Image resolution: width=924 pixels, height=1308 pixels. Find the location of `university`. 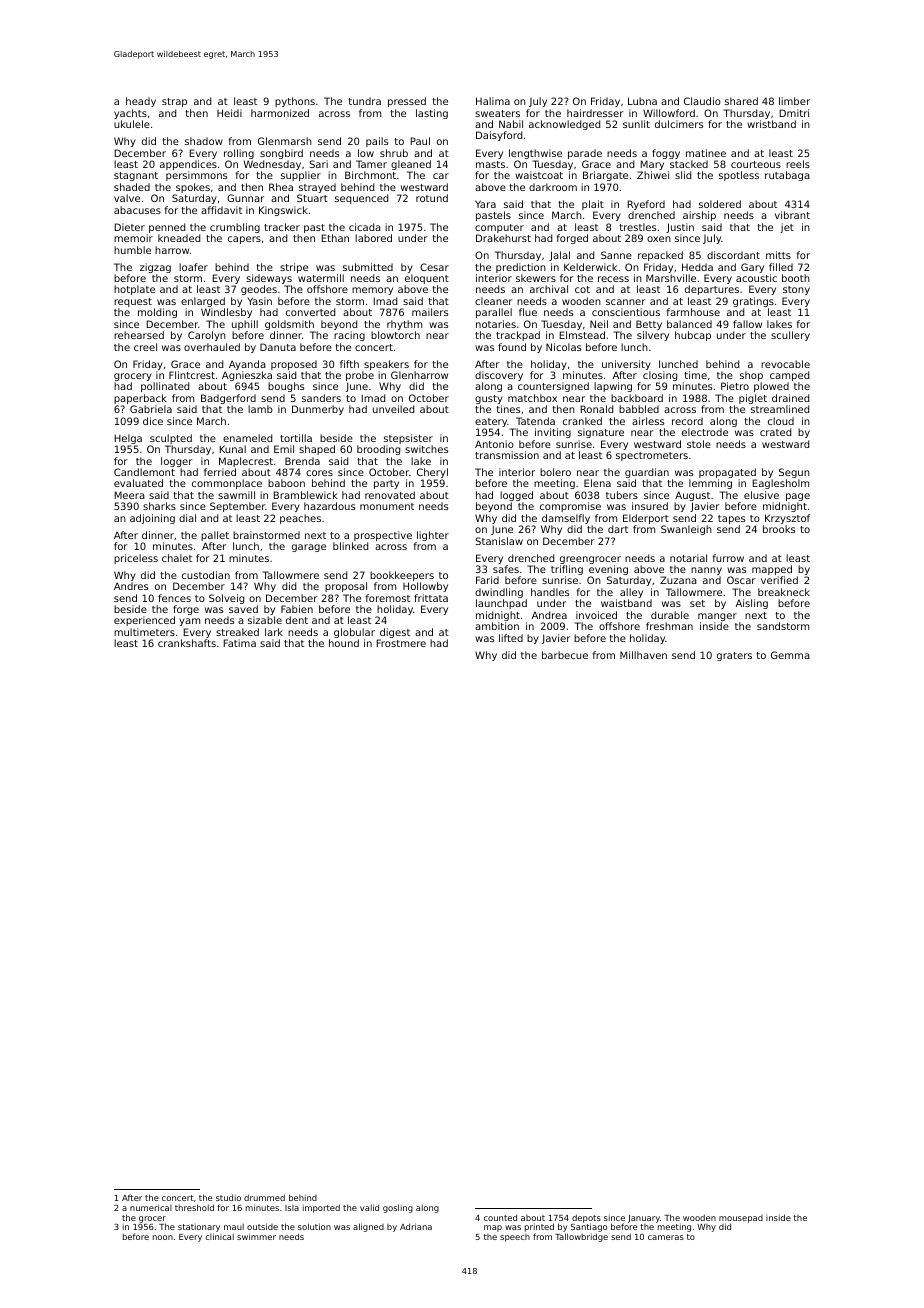

university is located at coordinates (626, 365).
